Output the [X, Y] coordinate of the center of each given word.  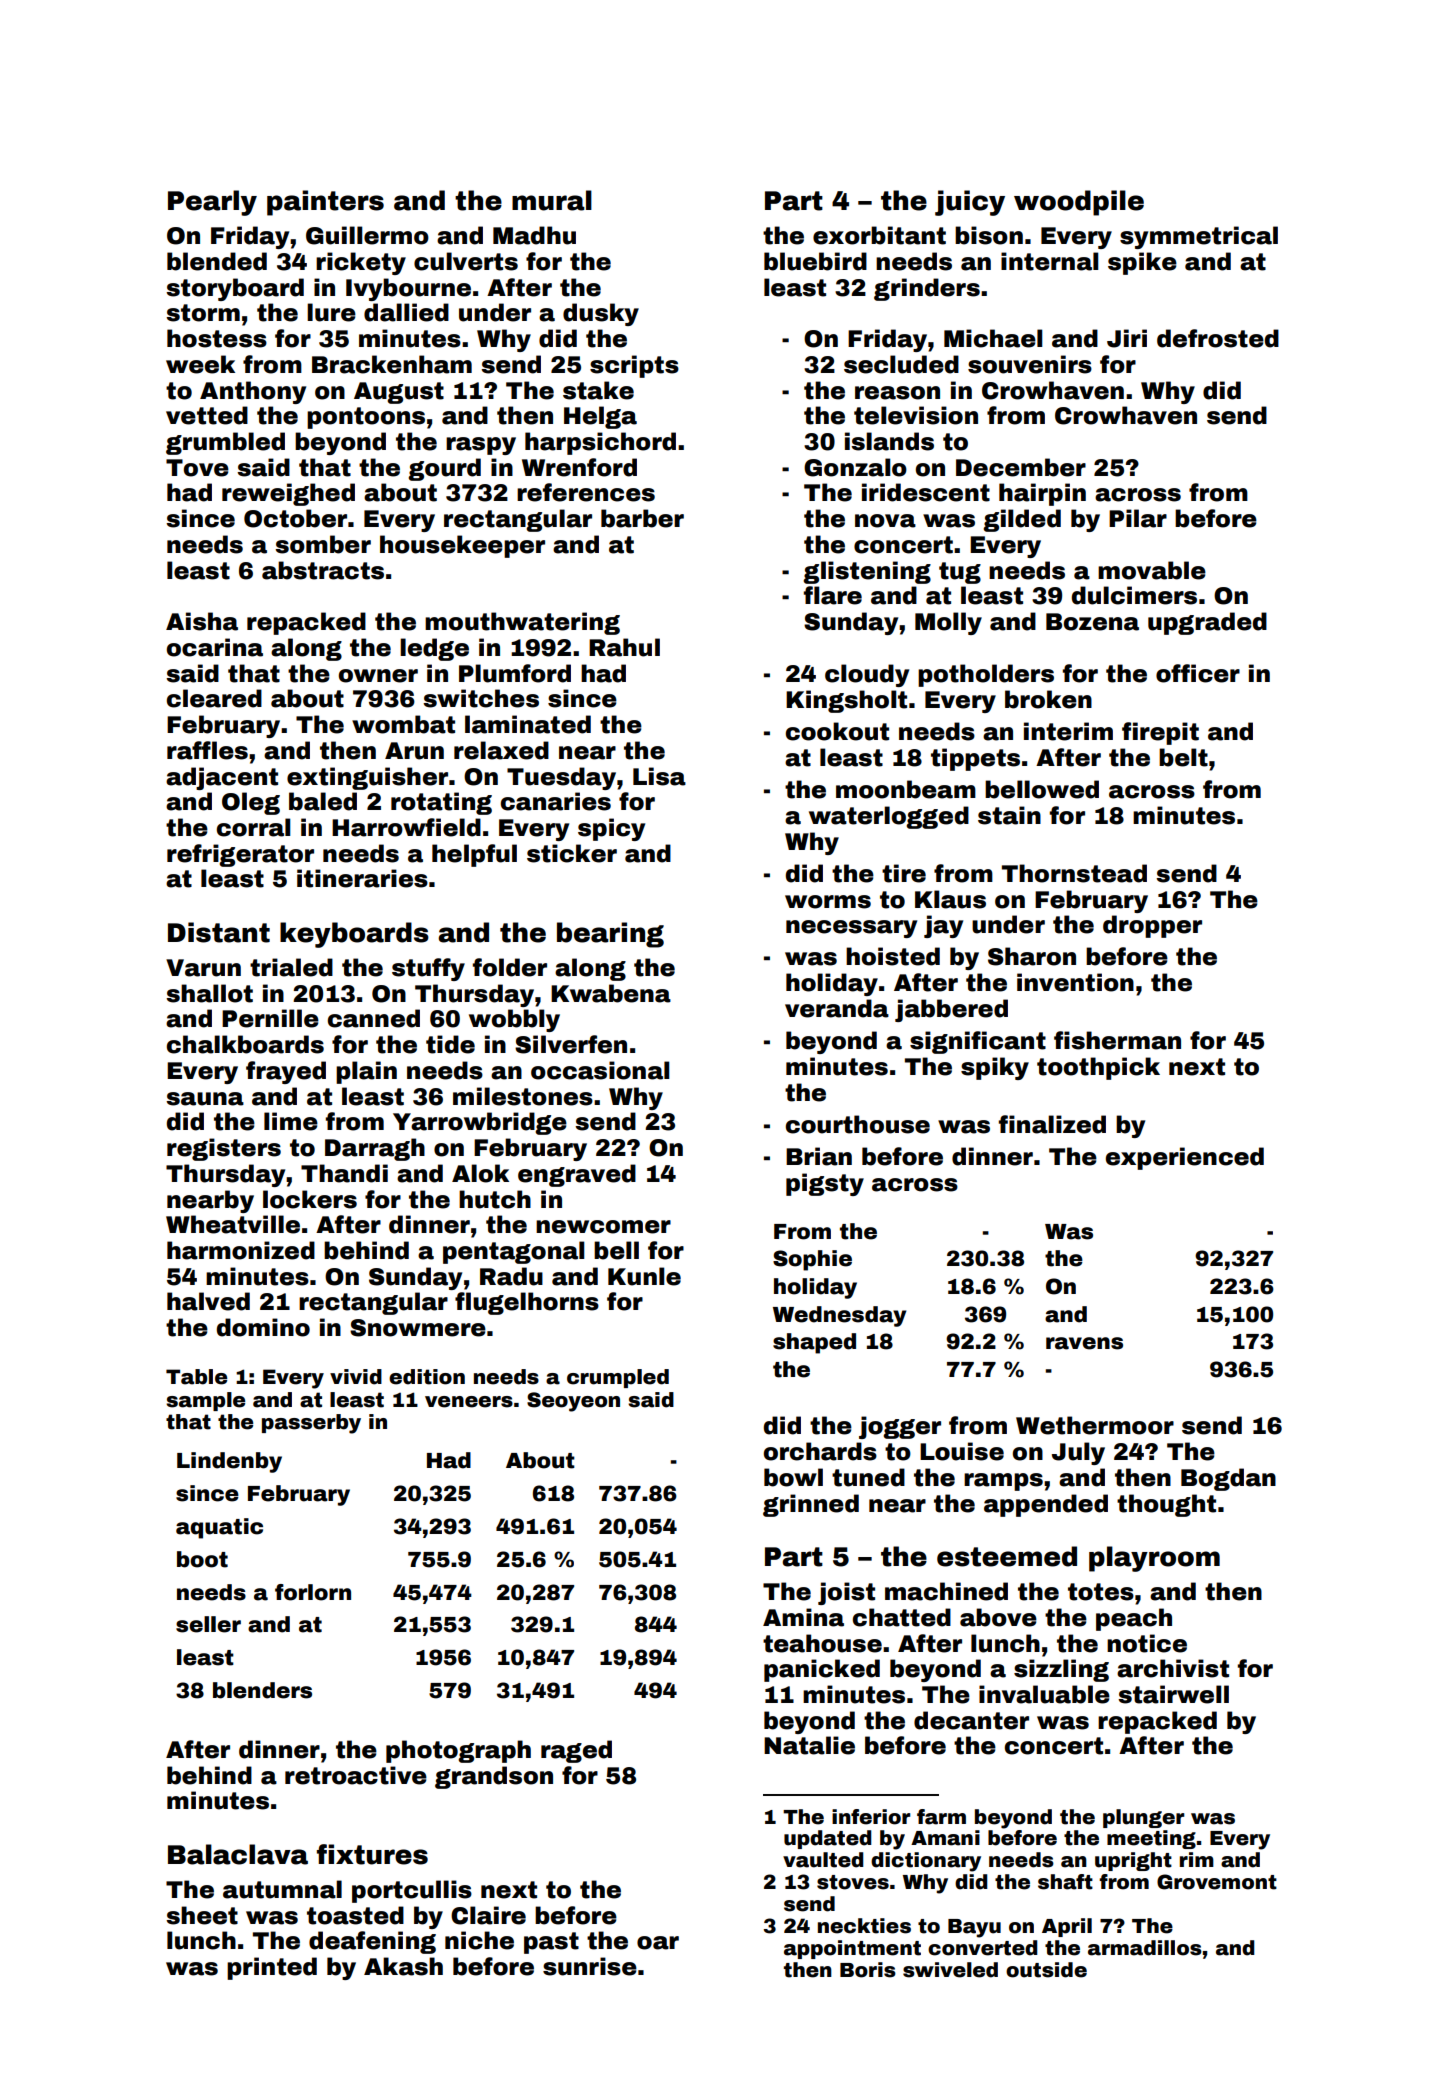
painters [325, 203]
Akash [403, 1966]
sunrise [590, 1966]
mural [552, 200]
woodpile [1079, 203]
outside [1046, 1970]
